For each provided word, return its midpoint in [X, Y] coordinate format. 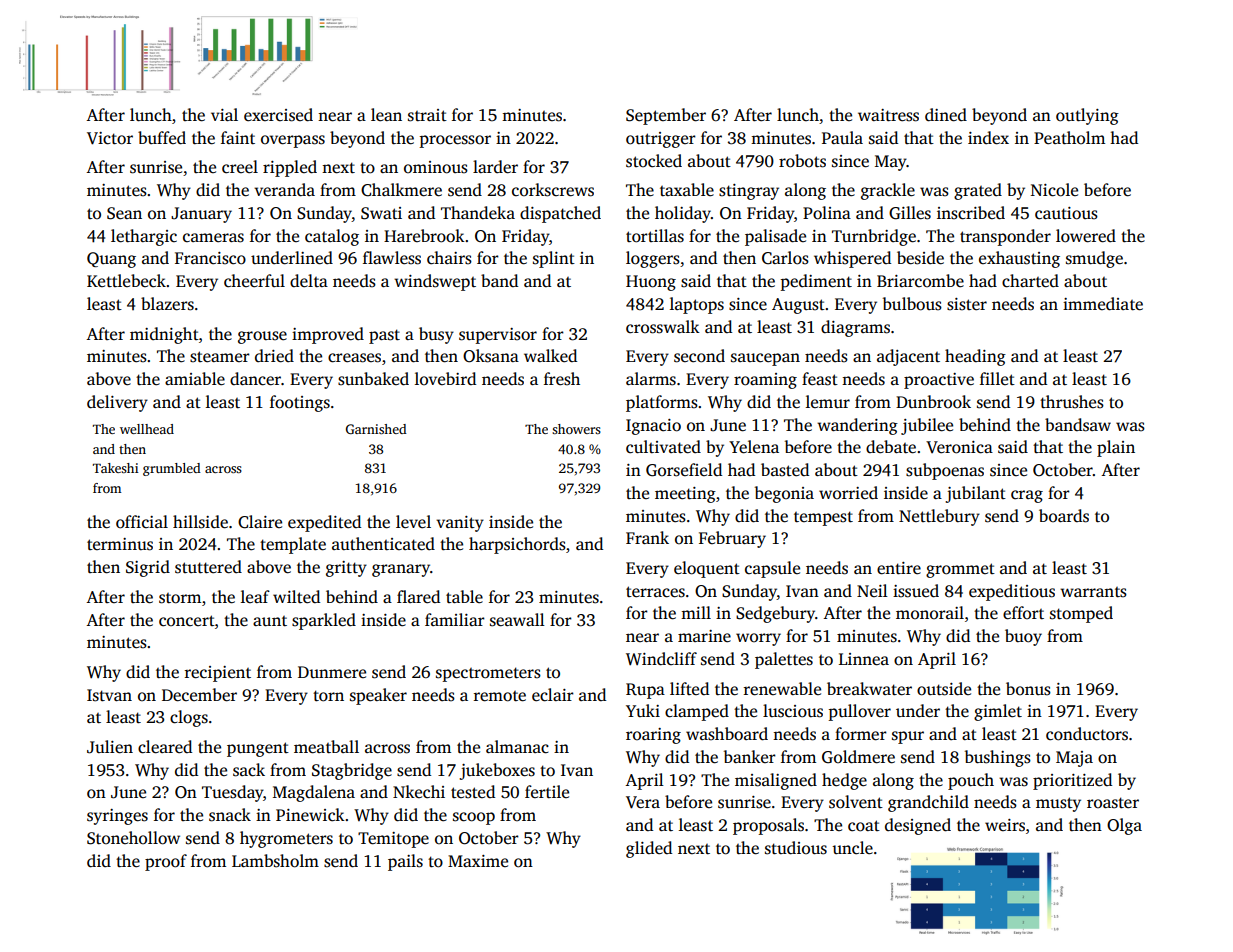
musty [1058, 804]
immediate [1103, 304]
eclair [553, 695]
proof [166, 862]
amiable [195, 379]
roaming [765, 381]
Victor [110, 138]
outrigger [661, 140]
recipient [218, 674]
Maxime [478, 861]
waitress [888, 115]
